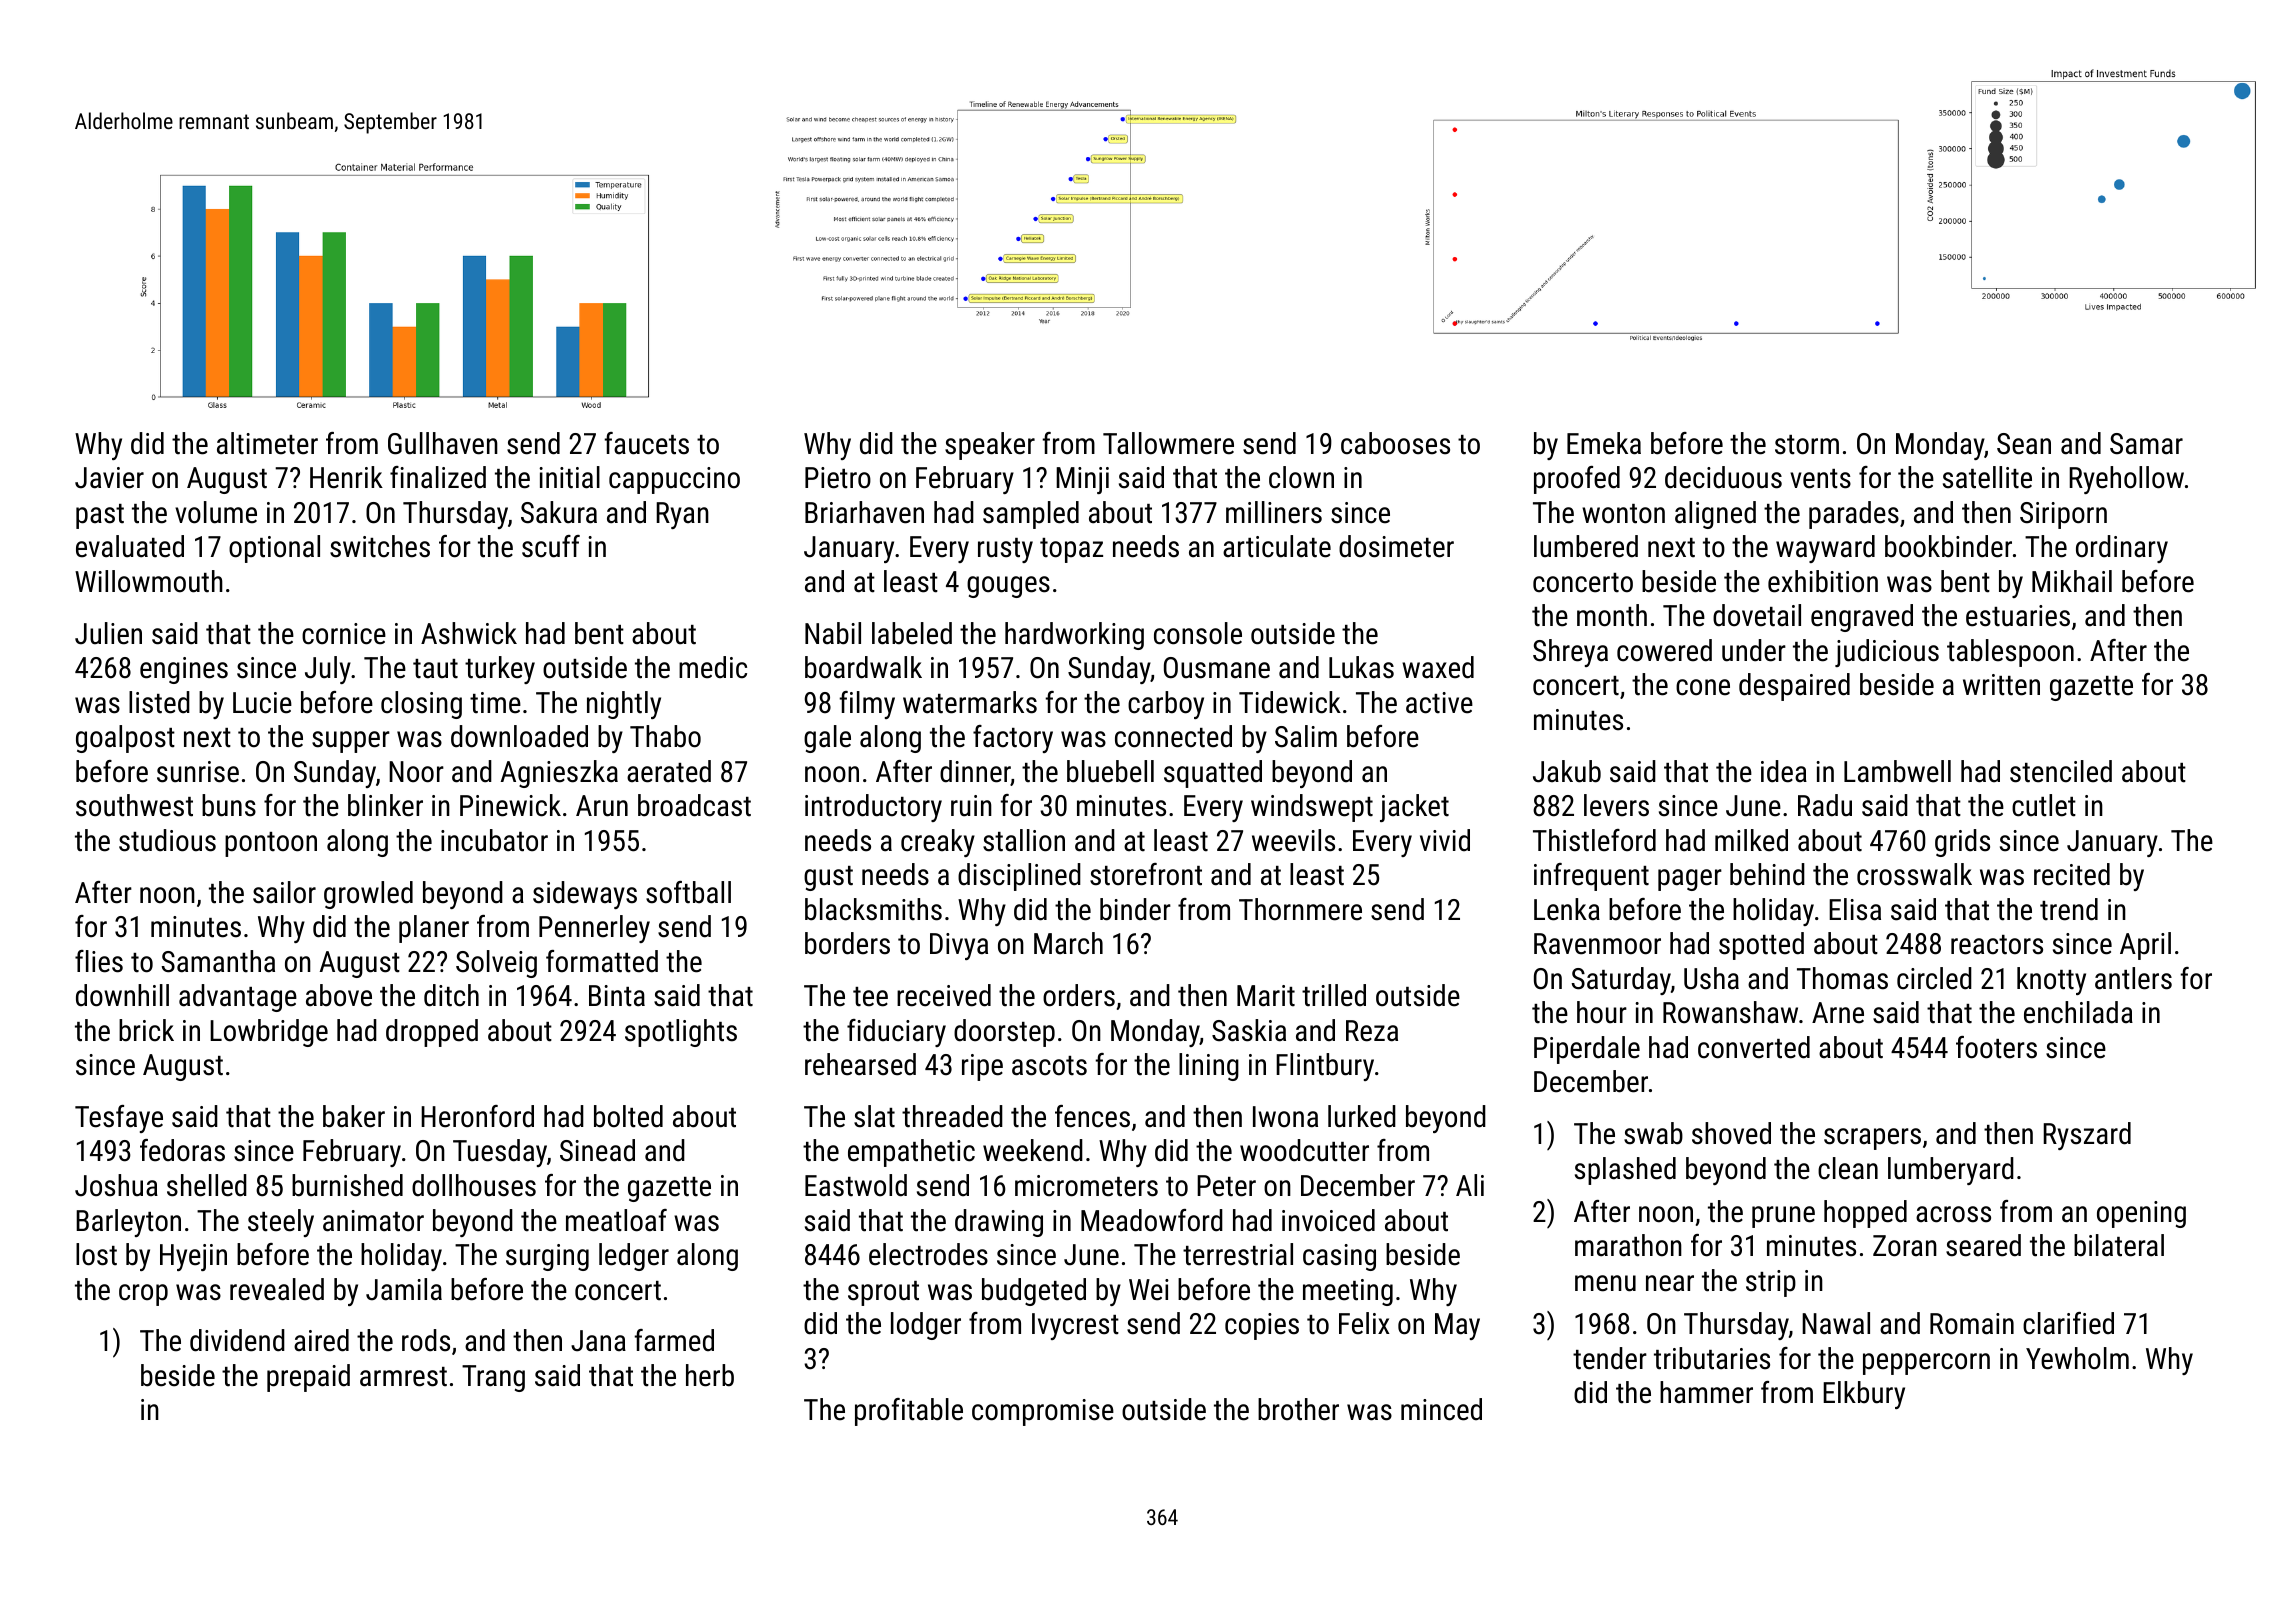 The height and width of the screenshot is (1620, 2292). What do you see at coordinates (184, 670) in the screenshot?
I see `engines` at bounding box center [184, 670].
